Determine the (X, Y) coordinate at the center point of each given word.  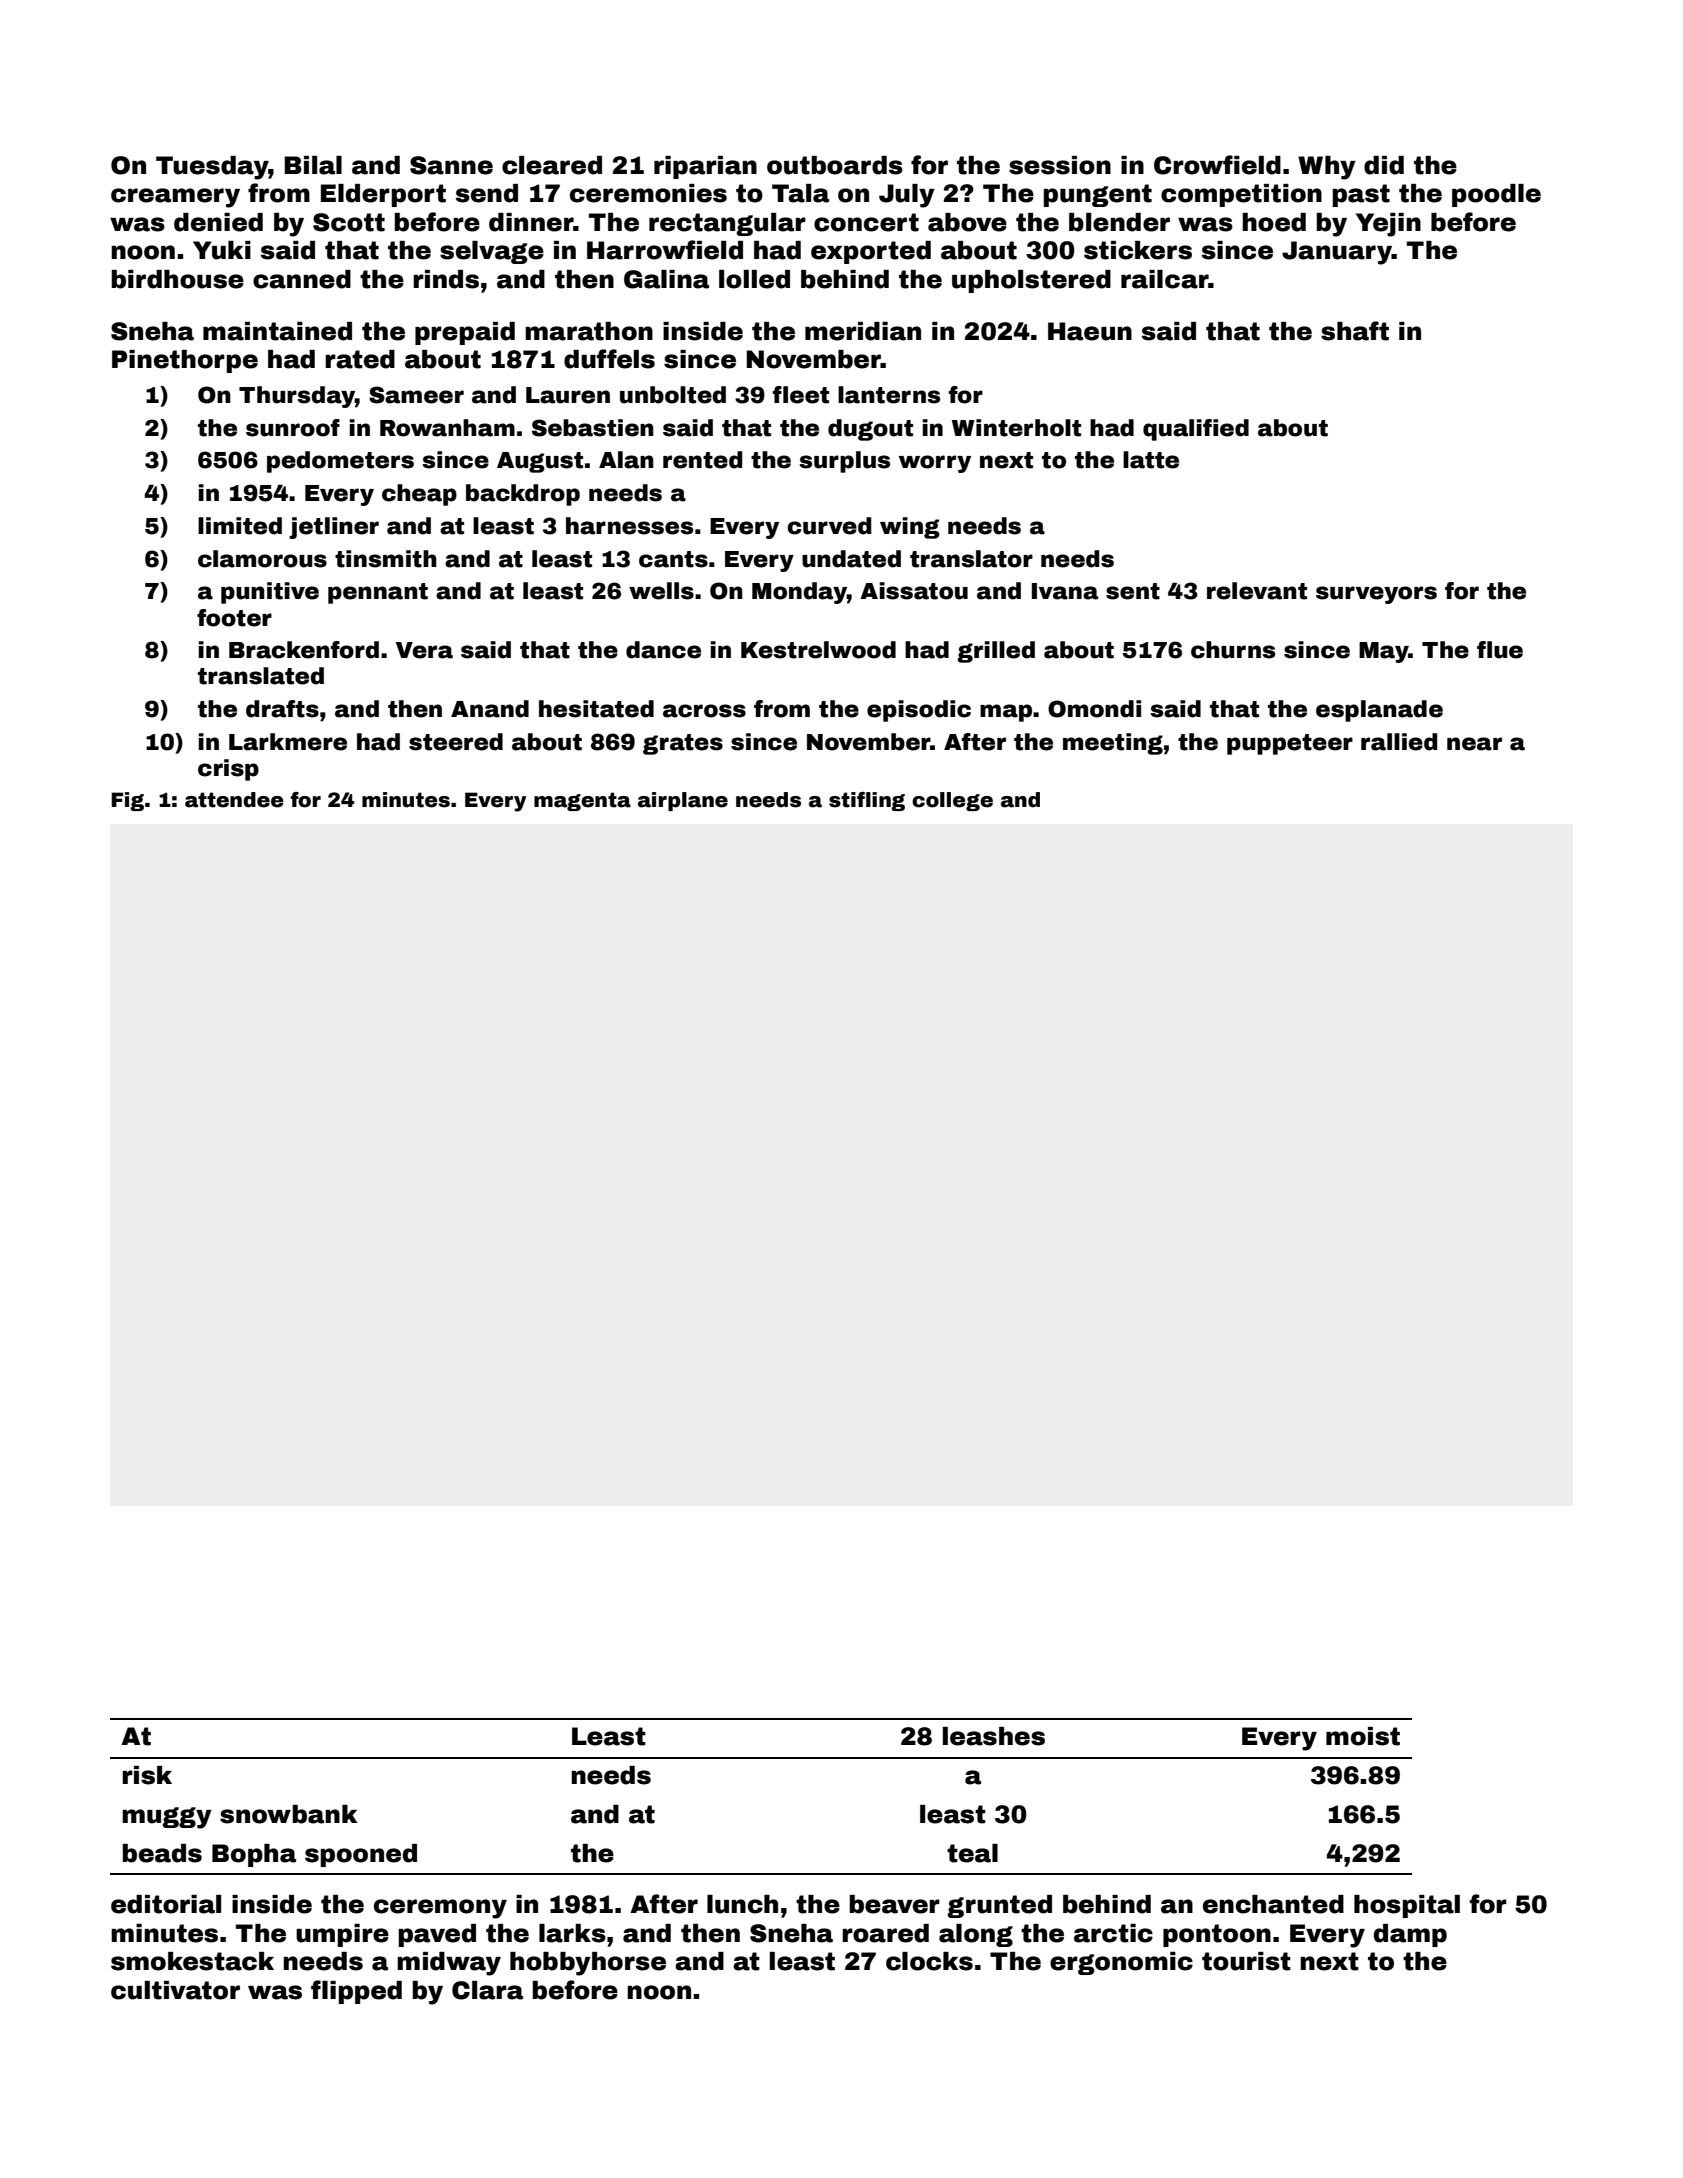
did (1384, 165)
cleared (552, 165)
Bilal (313, 165)
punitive (270, 593)
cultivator (175, 1990)
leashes (994, 1736)
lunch (742, 1904)
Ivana (1065, 591)
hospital (1407, 1906)
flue (1500, 650)
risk (147, 1775)
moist (1363, 1736)
